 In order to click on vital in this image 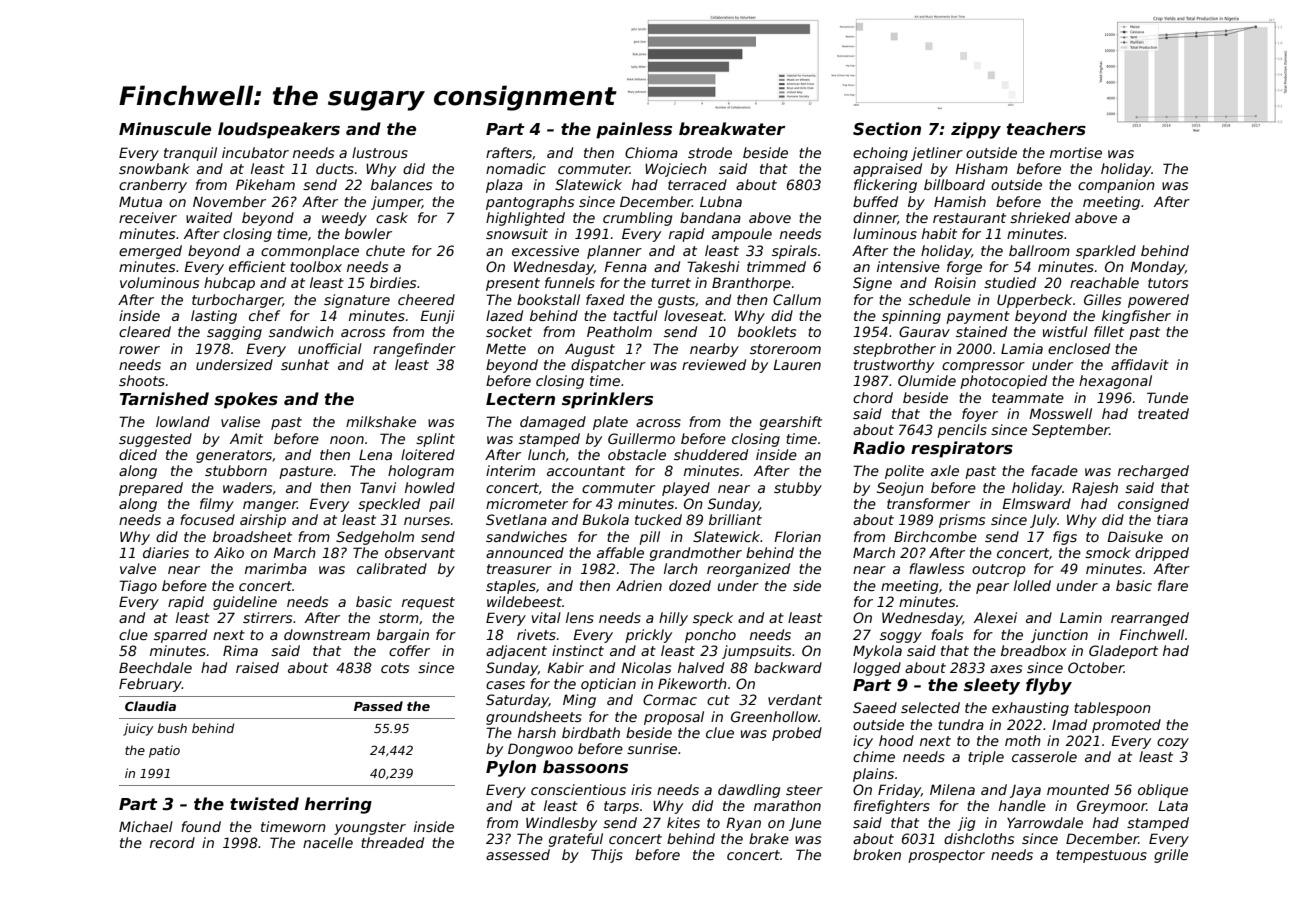, I will do `click(546, 617)`.
